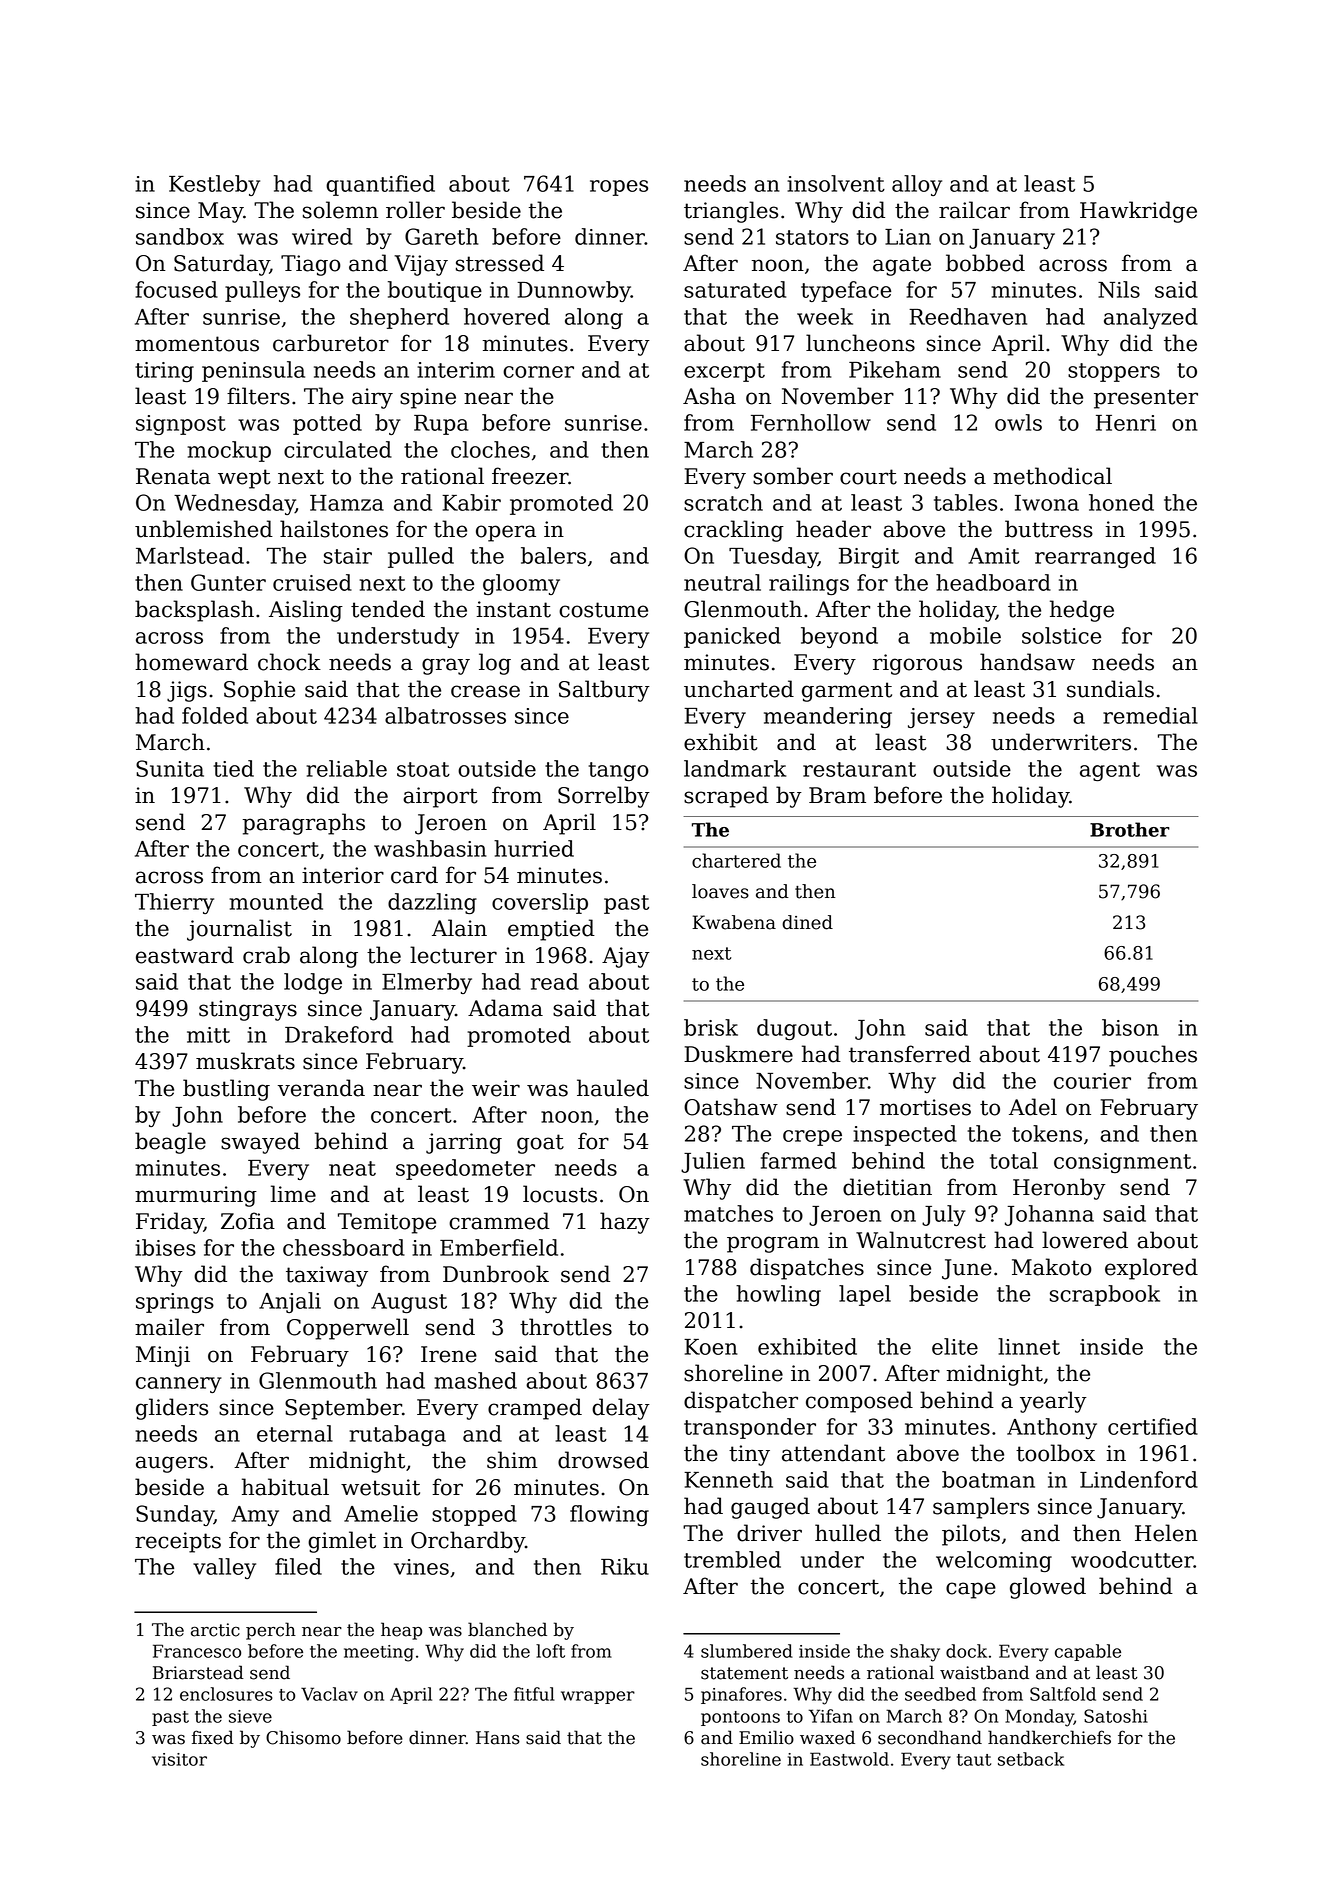  Describe the element at coordinates (214, 185) in the image. I see `Kestleby` at that location.
